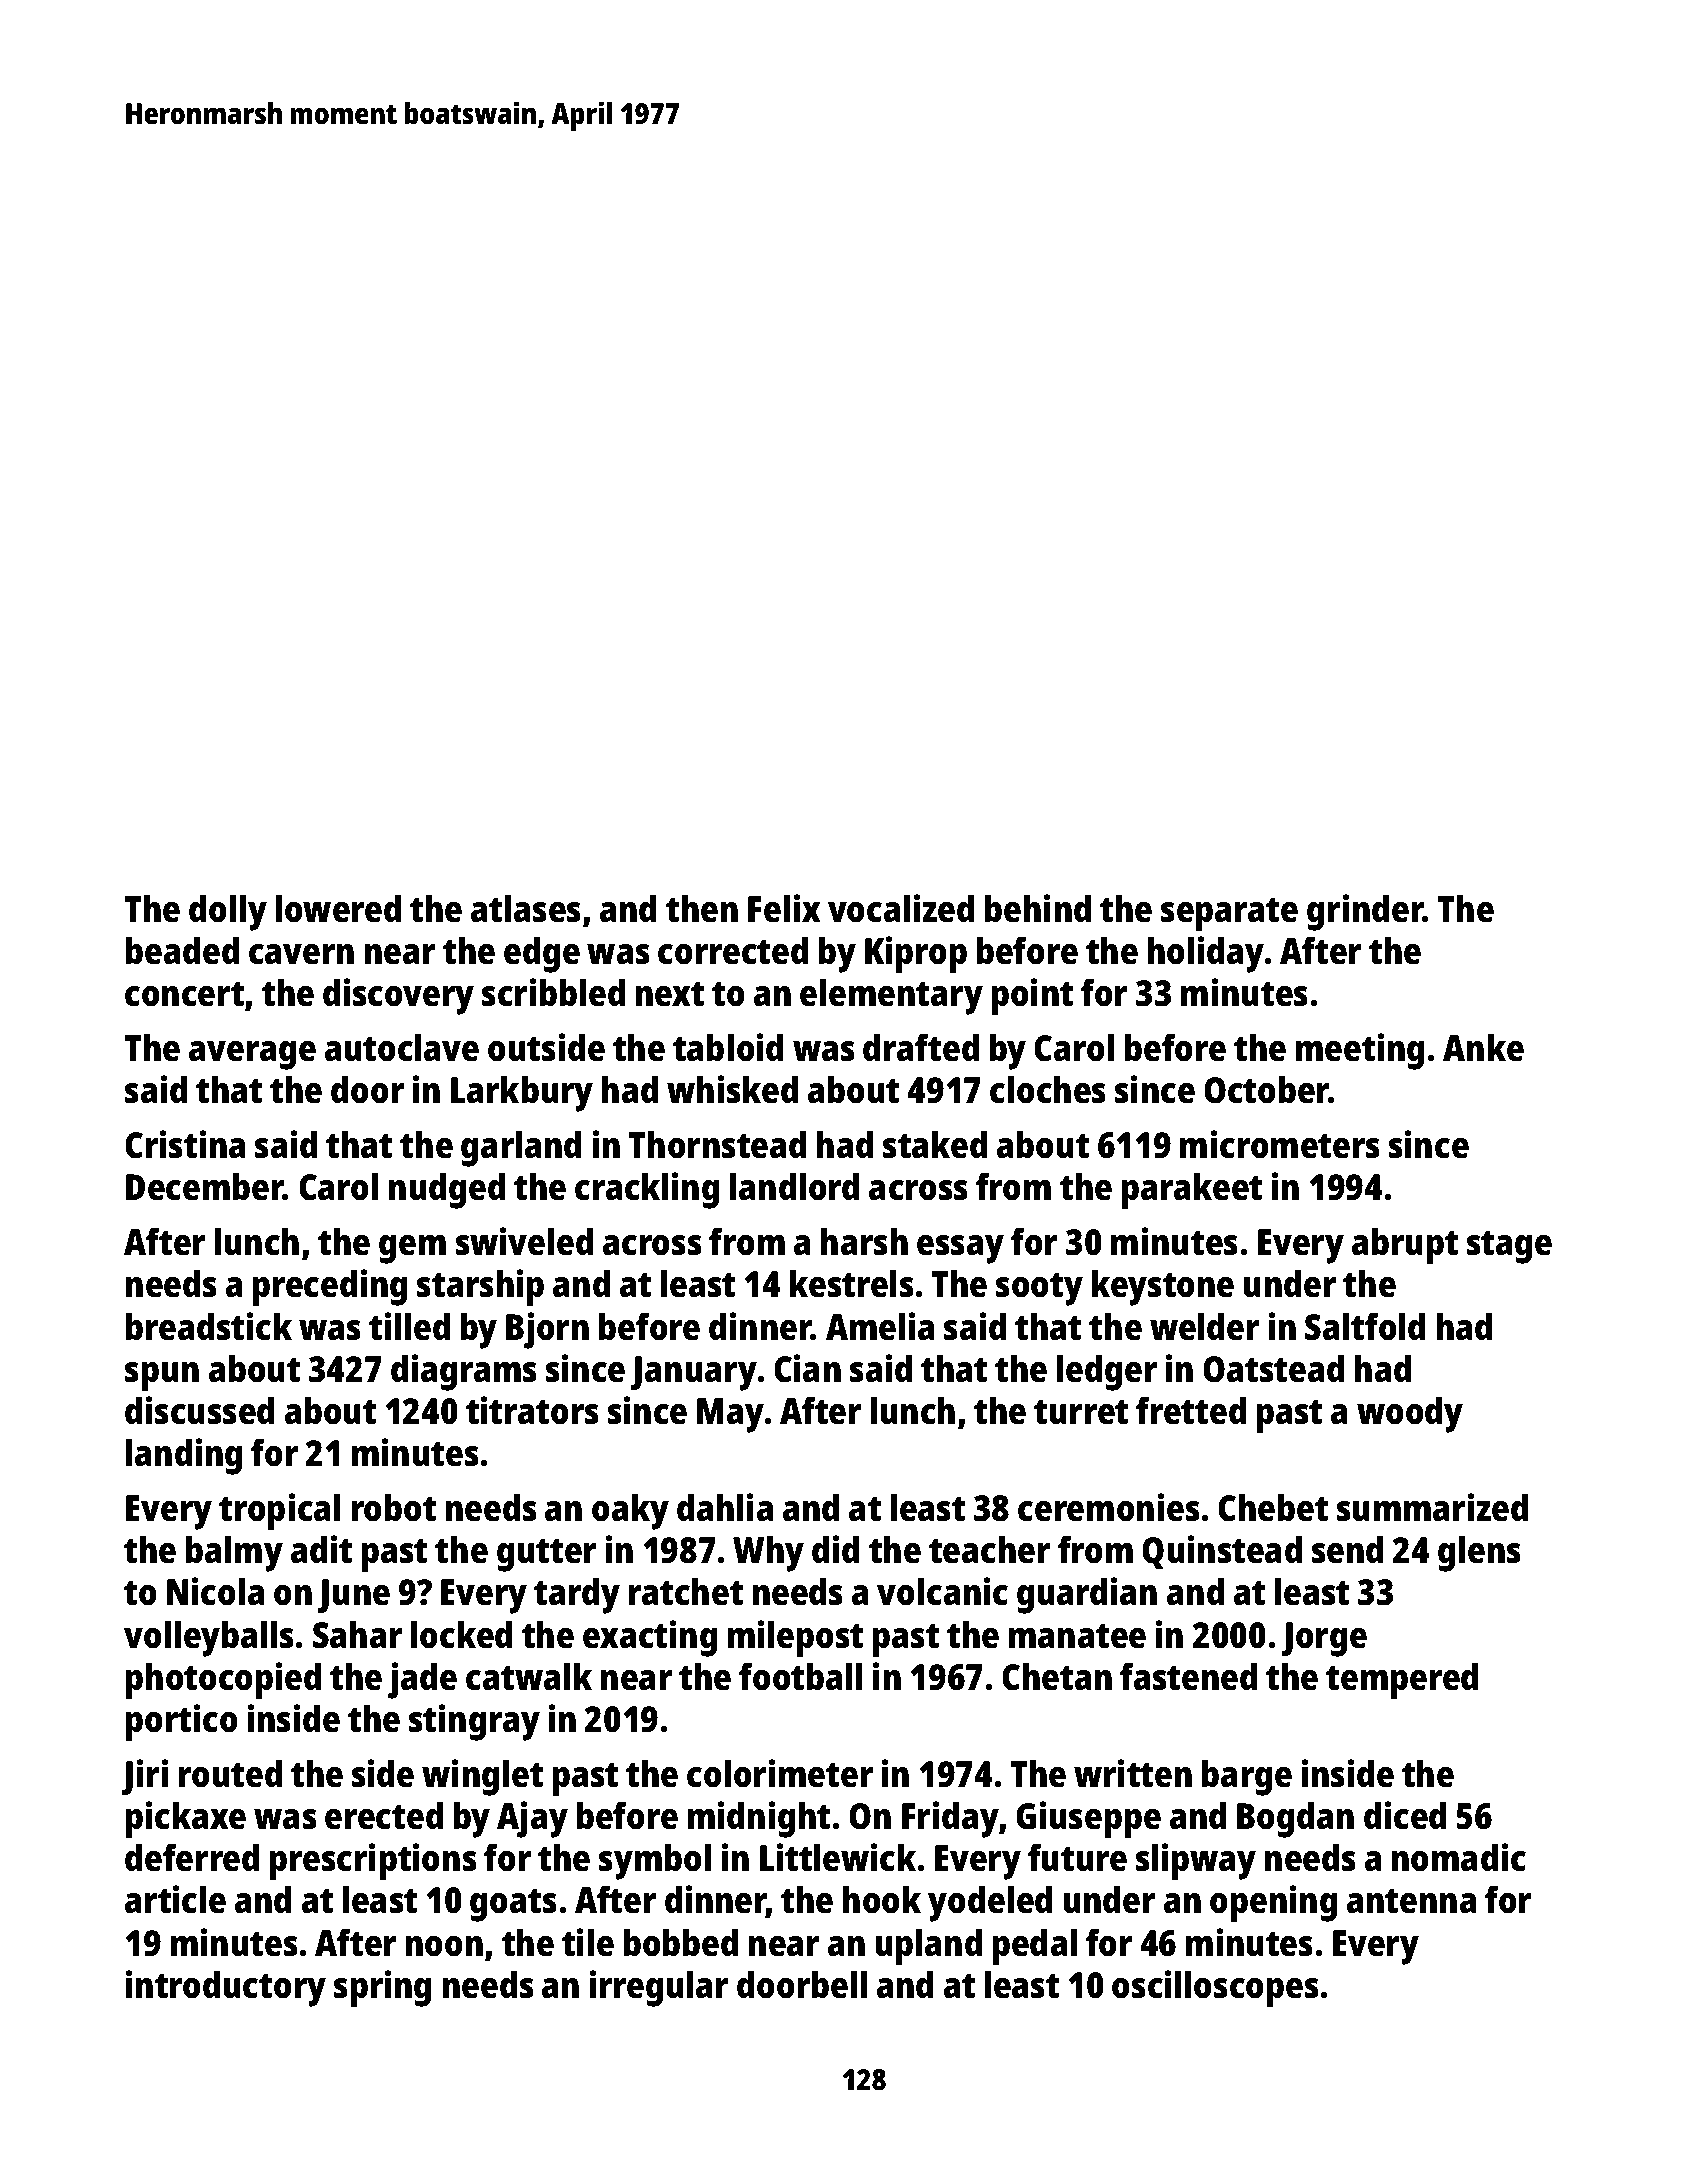 This image has height=2178, width=1683. I want to click on discussed, so click(199, 1410).
